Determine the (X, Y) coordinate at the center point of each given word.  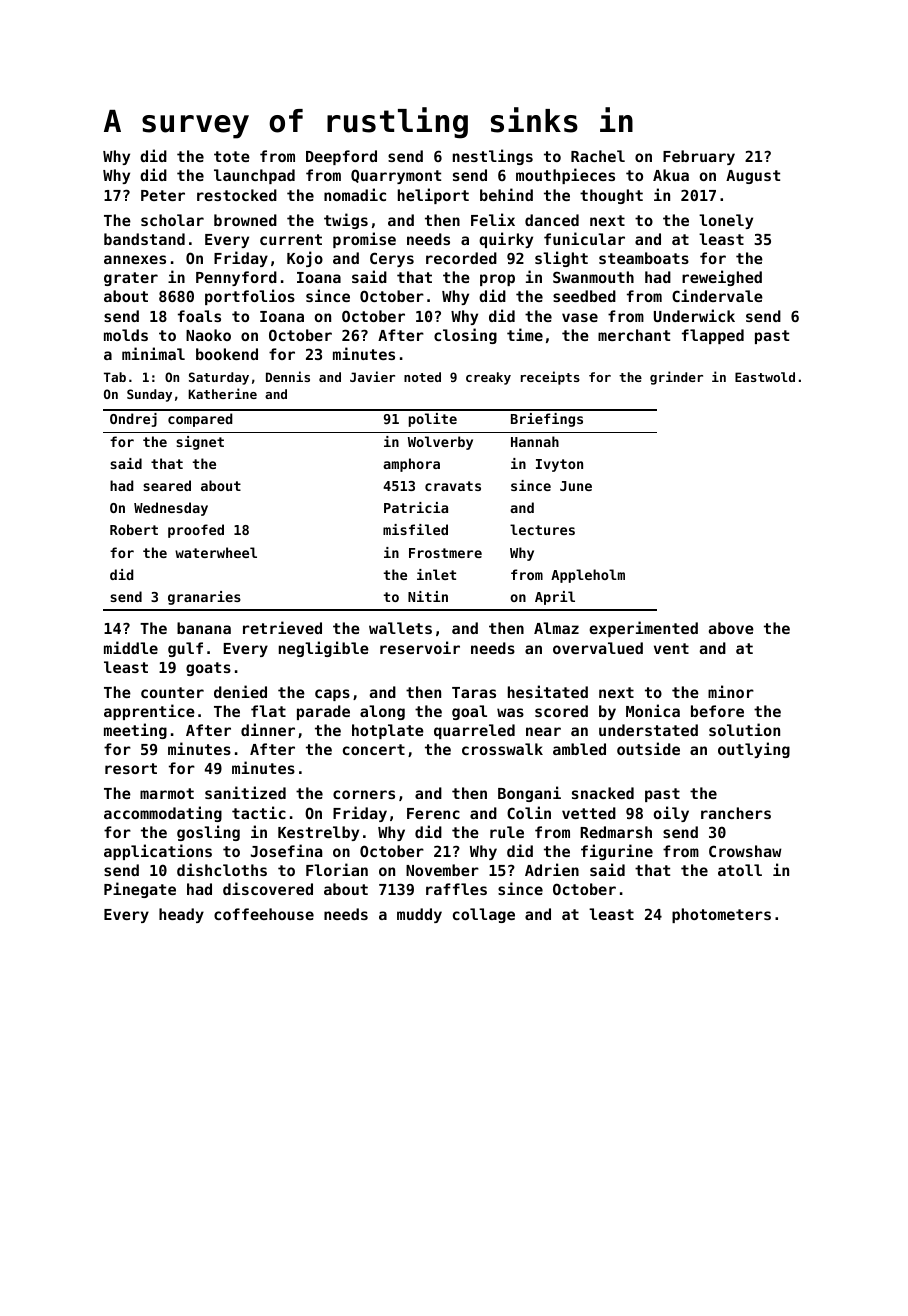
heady (181, 915)
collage (484, 915)
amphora (411, 465)
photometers (721, 915)
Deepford (341, 157)
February (699, 157)
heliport (433, 196)
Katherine (222, 393)
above (731, 628)
